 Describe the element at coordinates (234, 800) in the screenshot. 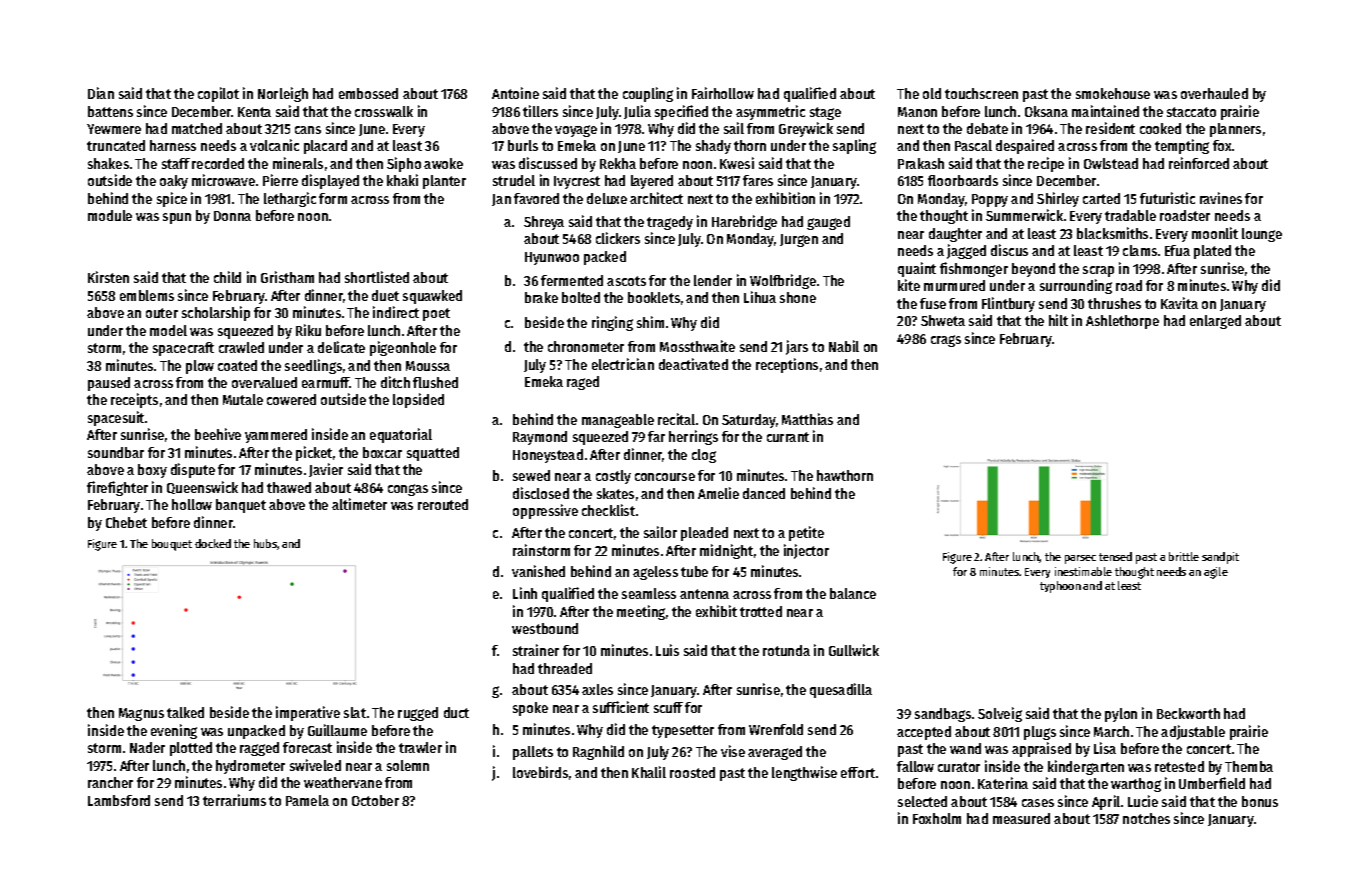

I see `terrariums` at that location.
